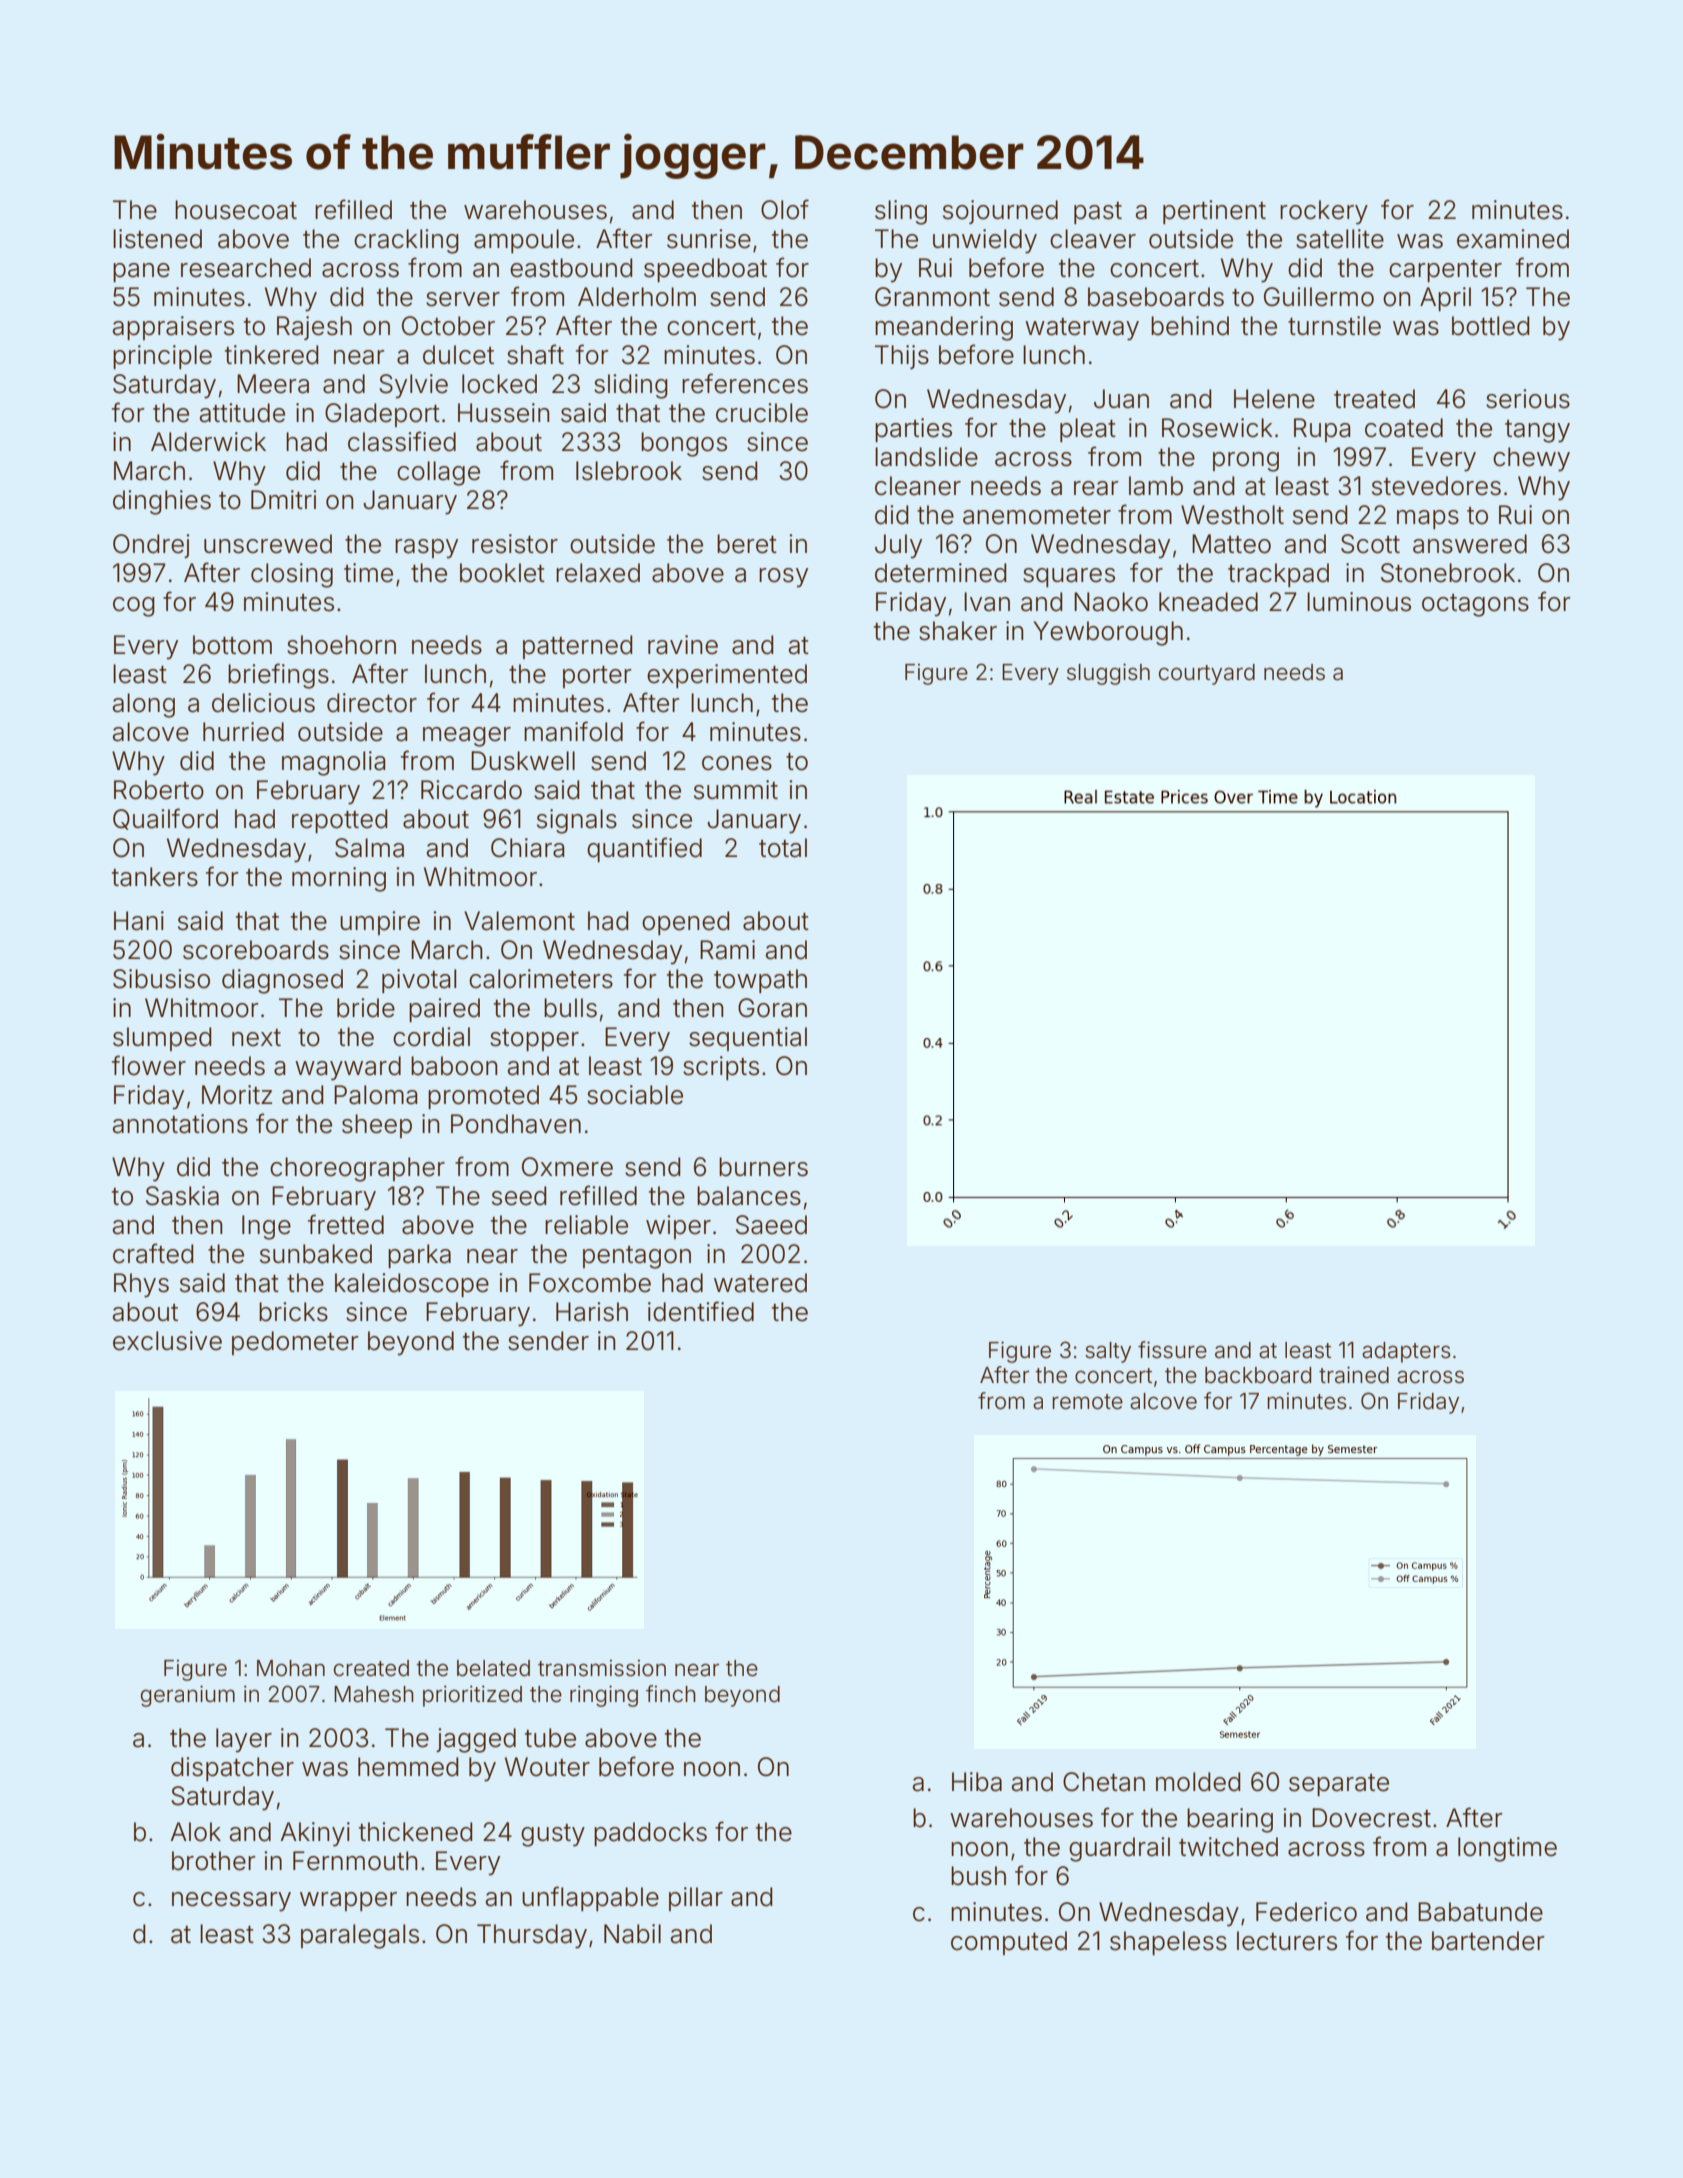  What do you see at coordinates (242, 413) in the image?
I see `attitude` at bounding box center [242, 413].
